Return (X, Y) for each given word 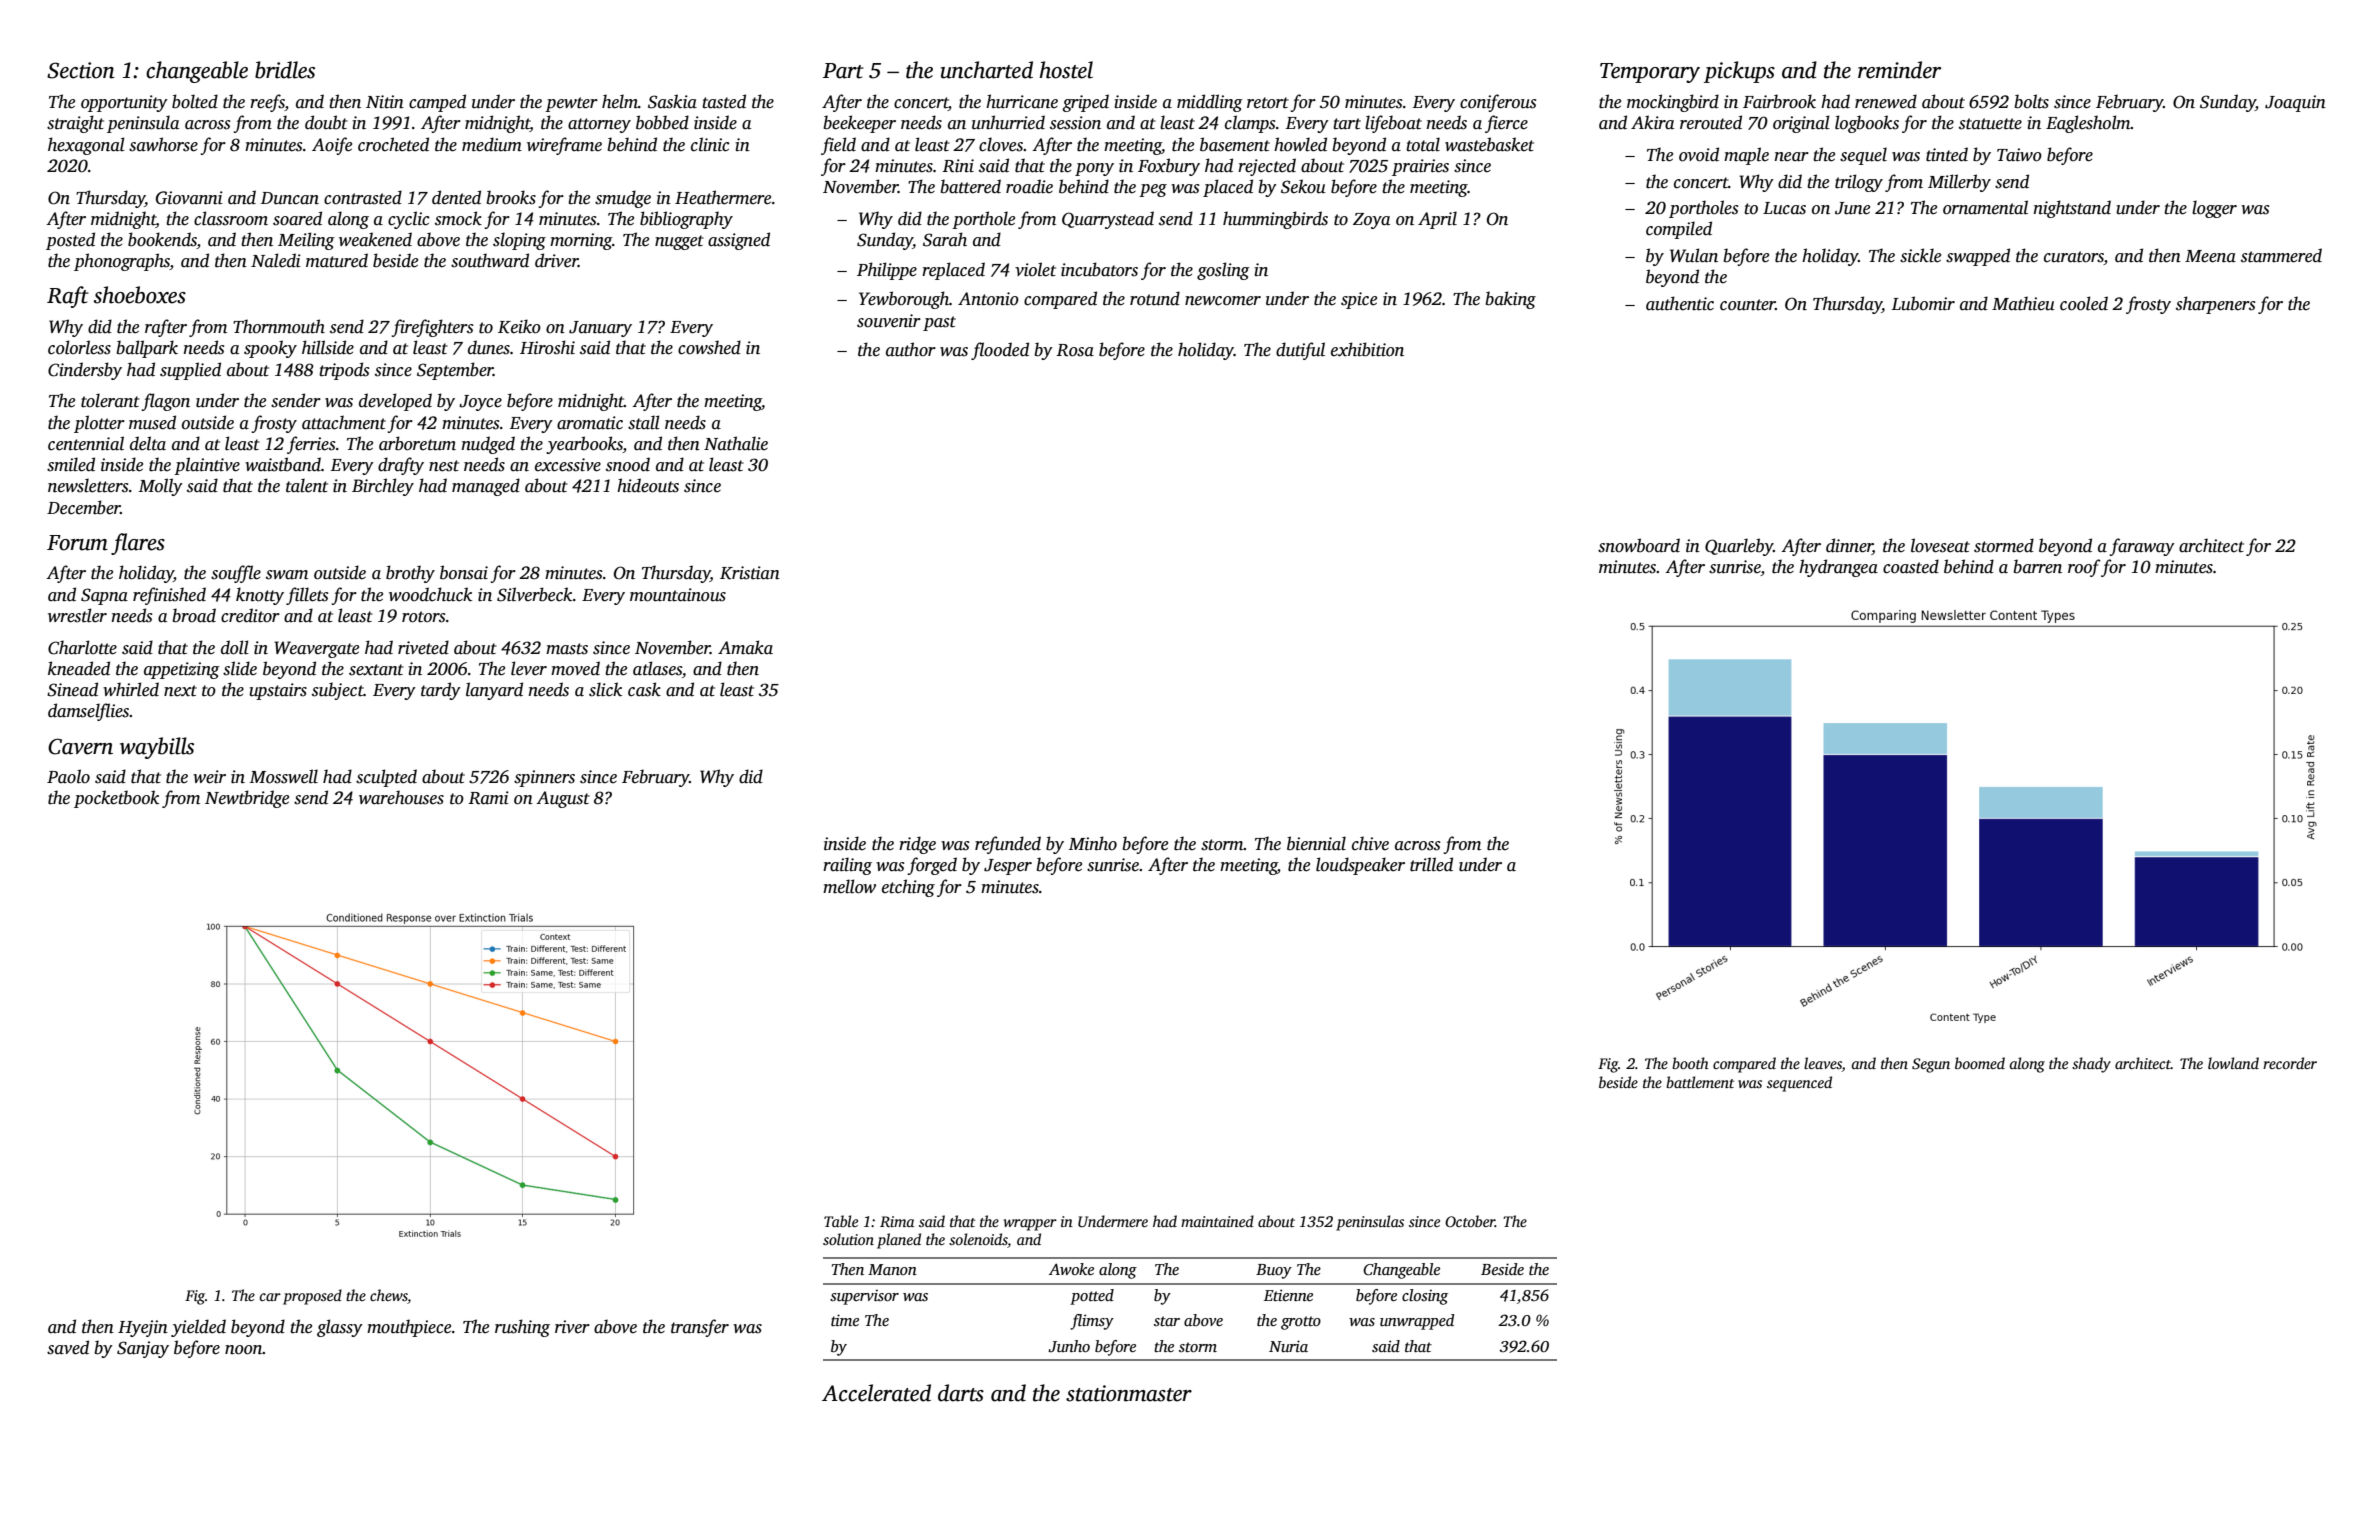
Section (81, 70)
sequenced (1799, 1084)
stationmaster (1129, 1393)
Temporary (1650, 73)
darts (961, 1393)
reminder (1899, 70)
